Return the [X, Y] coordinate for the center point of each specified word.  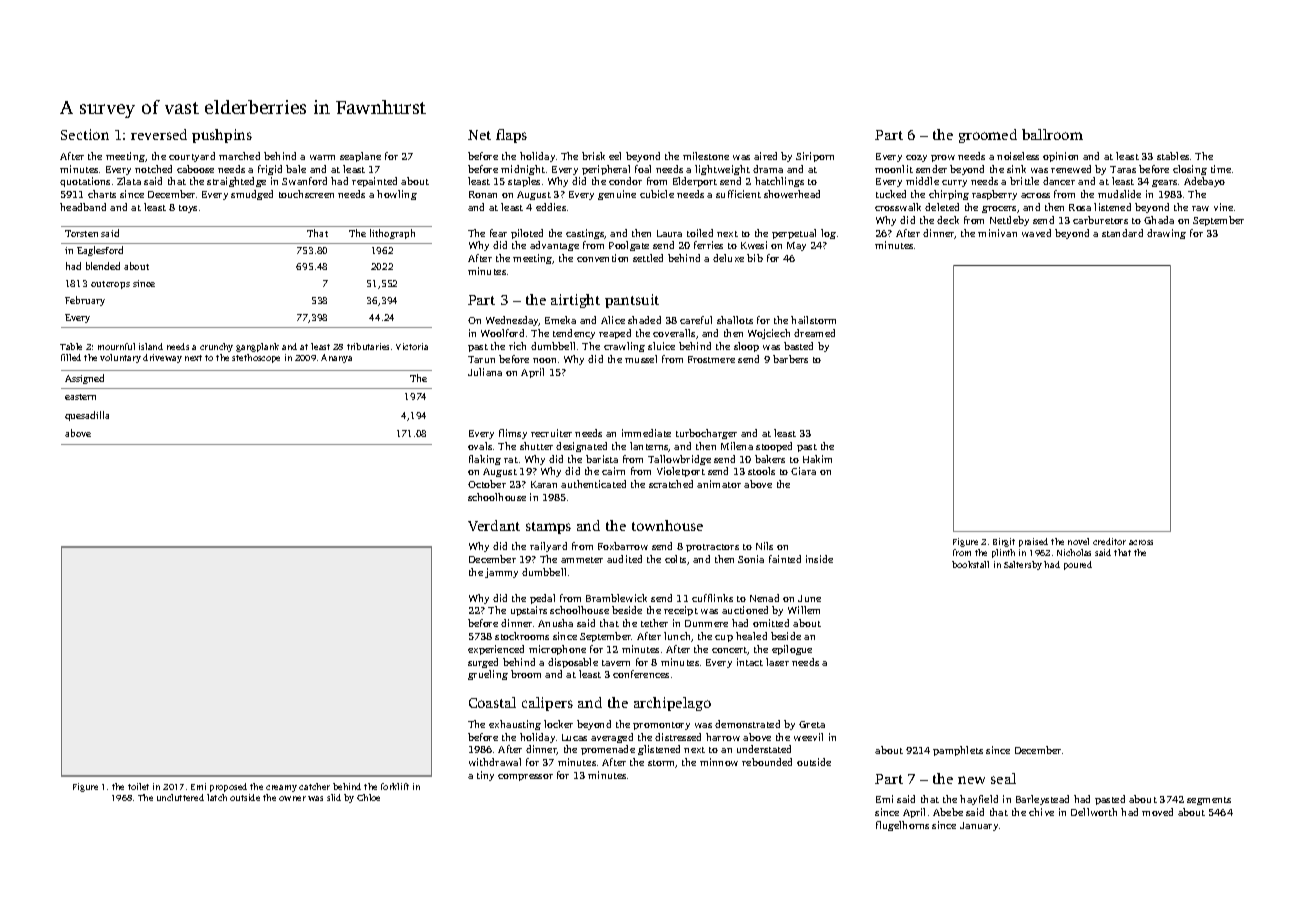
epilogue [792, 650]
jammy [501, 573]
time [1221, 169]
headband [83, 207]
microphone [557, 650]
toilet [138, 786]
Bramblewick [616, 598]
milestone [706, 156]
